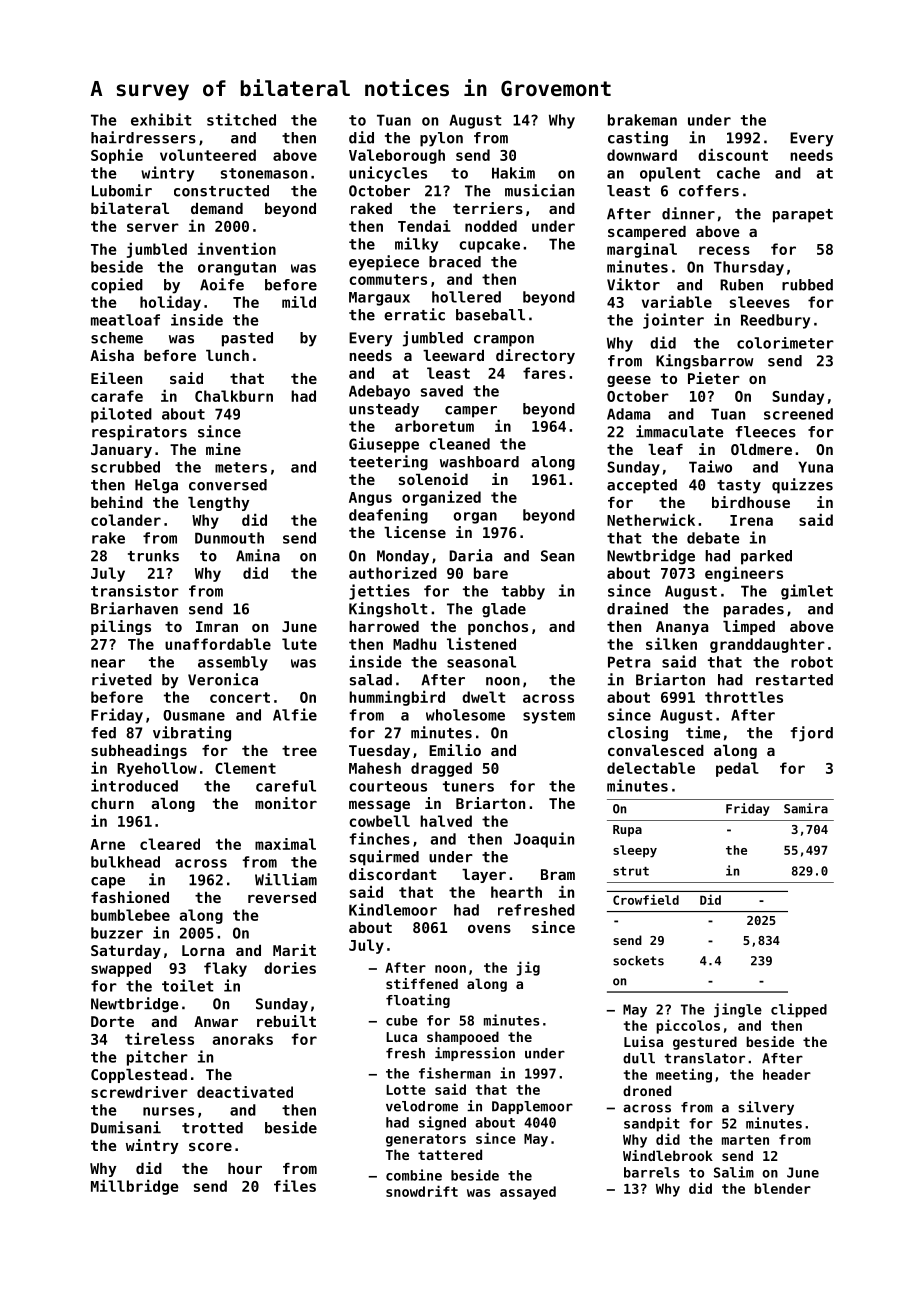 This screenshot has width=924, height=1308. Describe the element at coordinates (504, 610) in the screenshot. I see `glade` at that location.
